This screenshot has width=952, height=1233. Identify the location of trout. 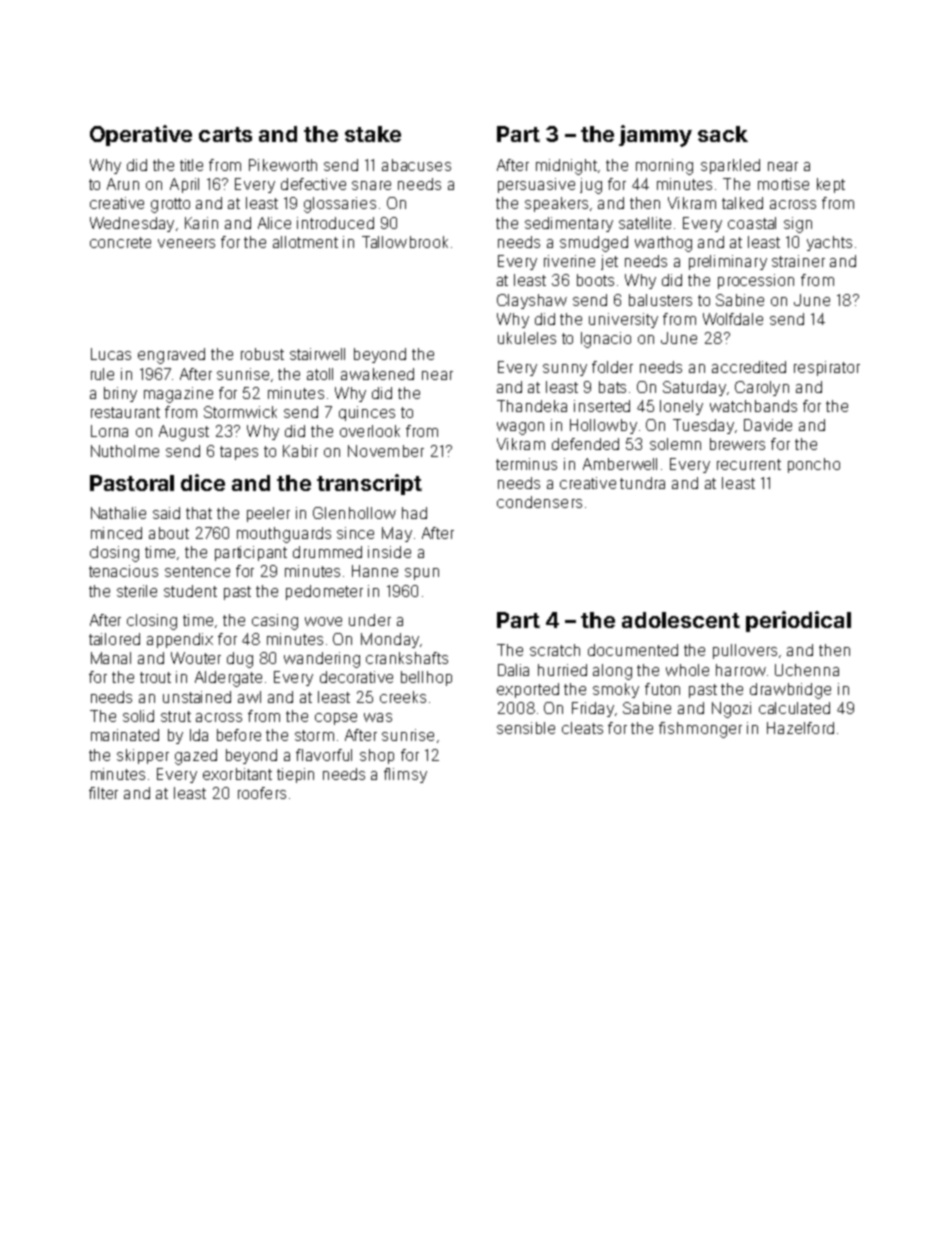
(155, 677).
